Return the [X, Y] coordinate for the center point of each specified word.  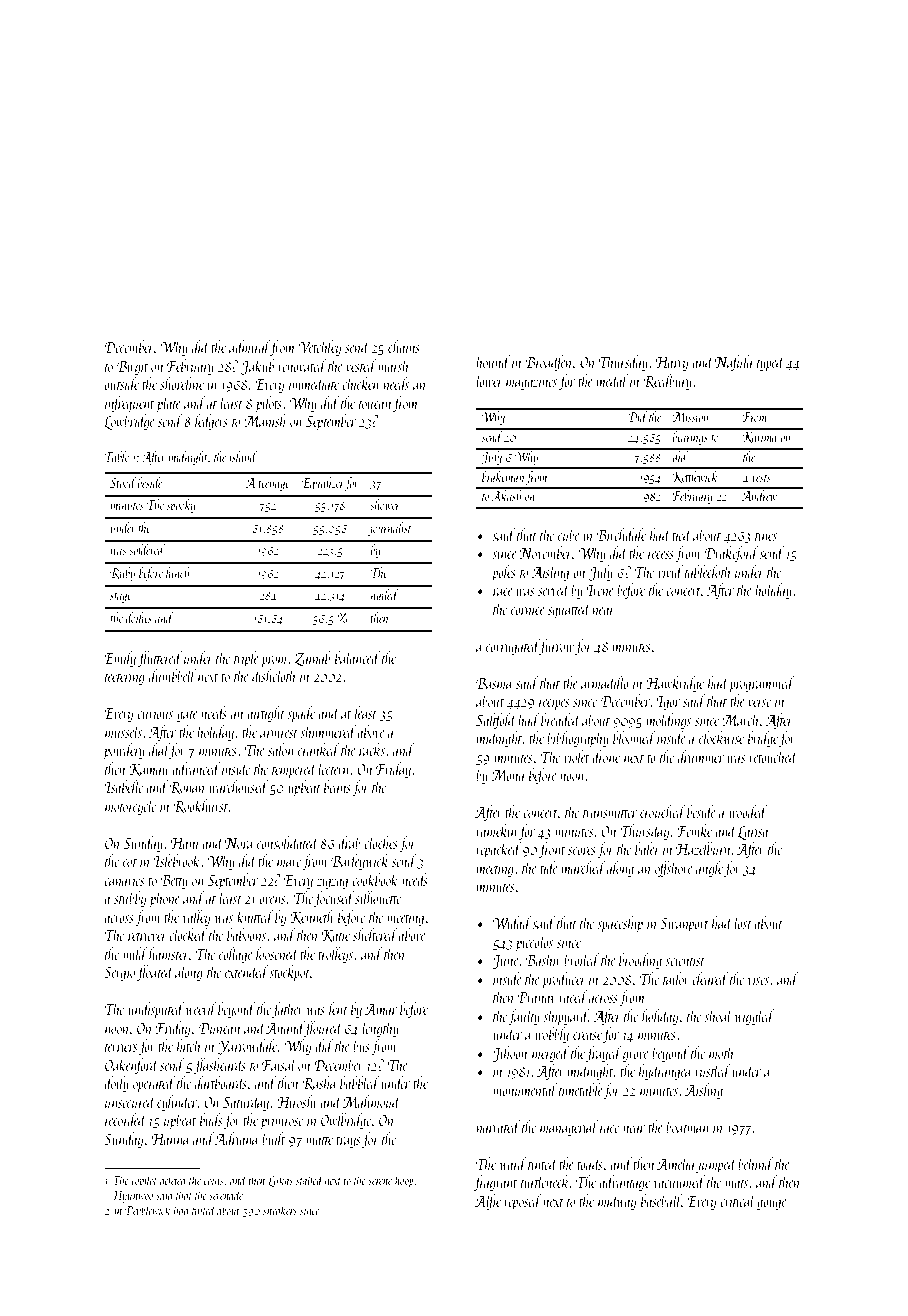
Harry [672, 364]
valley [196, 918]
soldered [147, 549]
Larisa [753, 833]
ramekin [496, 830]
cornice [528, 609]
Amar [381, 1009]
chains [404, 346]
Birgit [132, 368]
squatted [569, 610]
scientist [685, 960]
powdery [124, 751]
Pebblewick [147, 1210]
